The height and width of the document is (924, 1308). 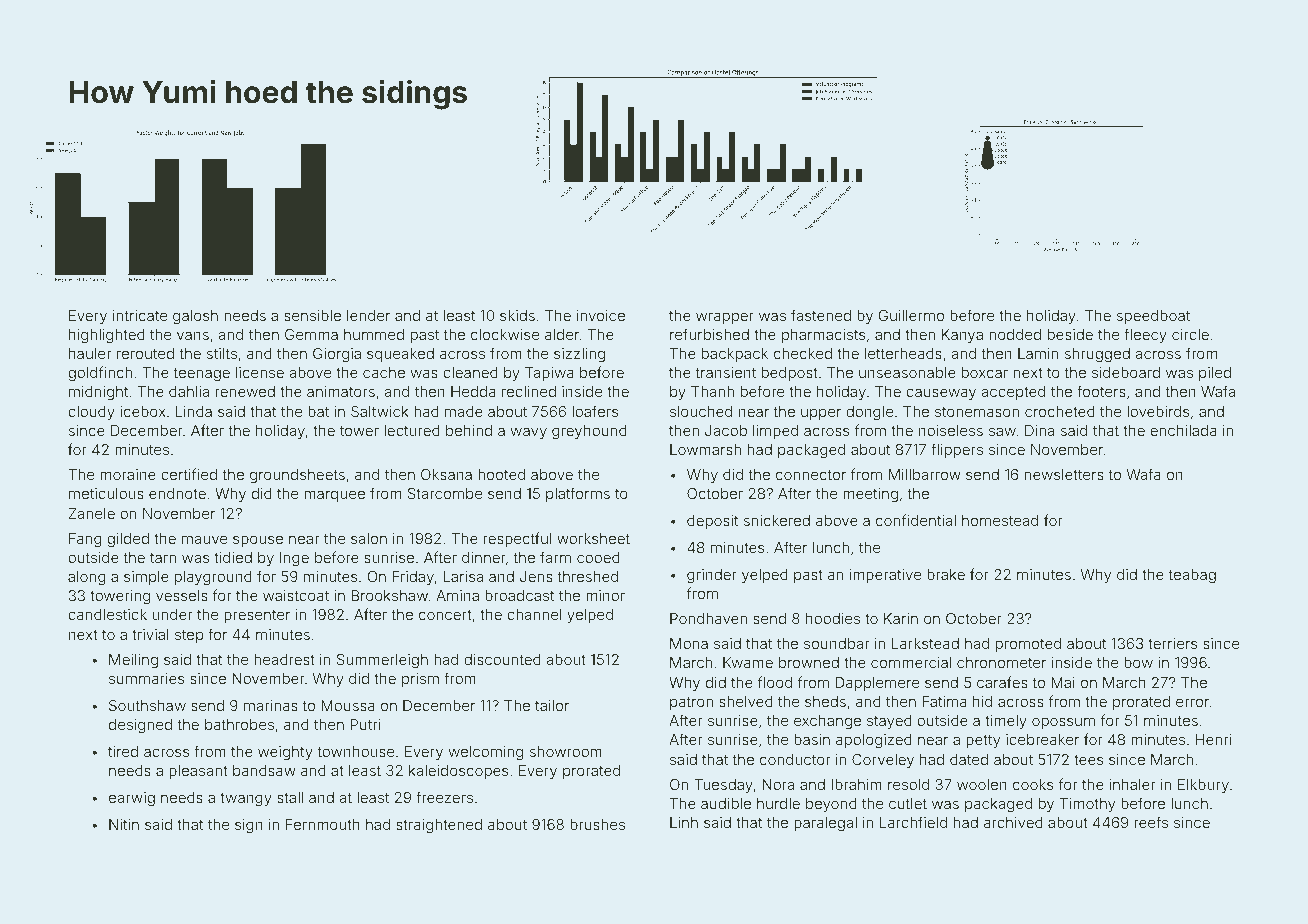 What do you see at coordinates (1064, 474) in the document?
I see `newsletters` at bounding box center [1064, 474].
